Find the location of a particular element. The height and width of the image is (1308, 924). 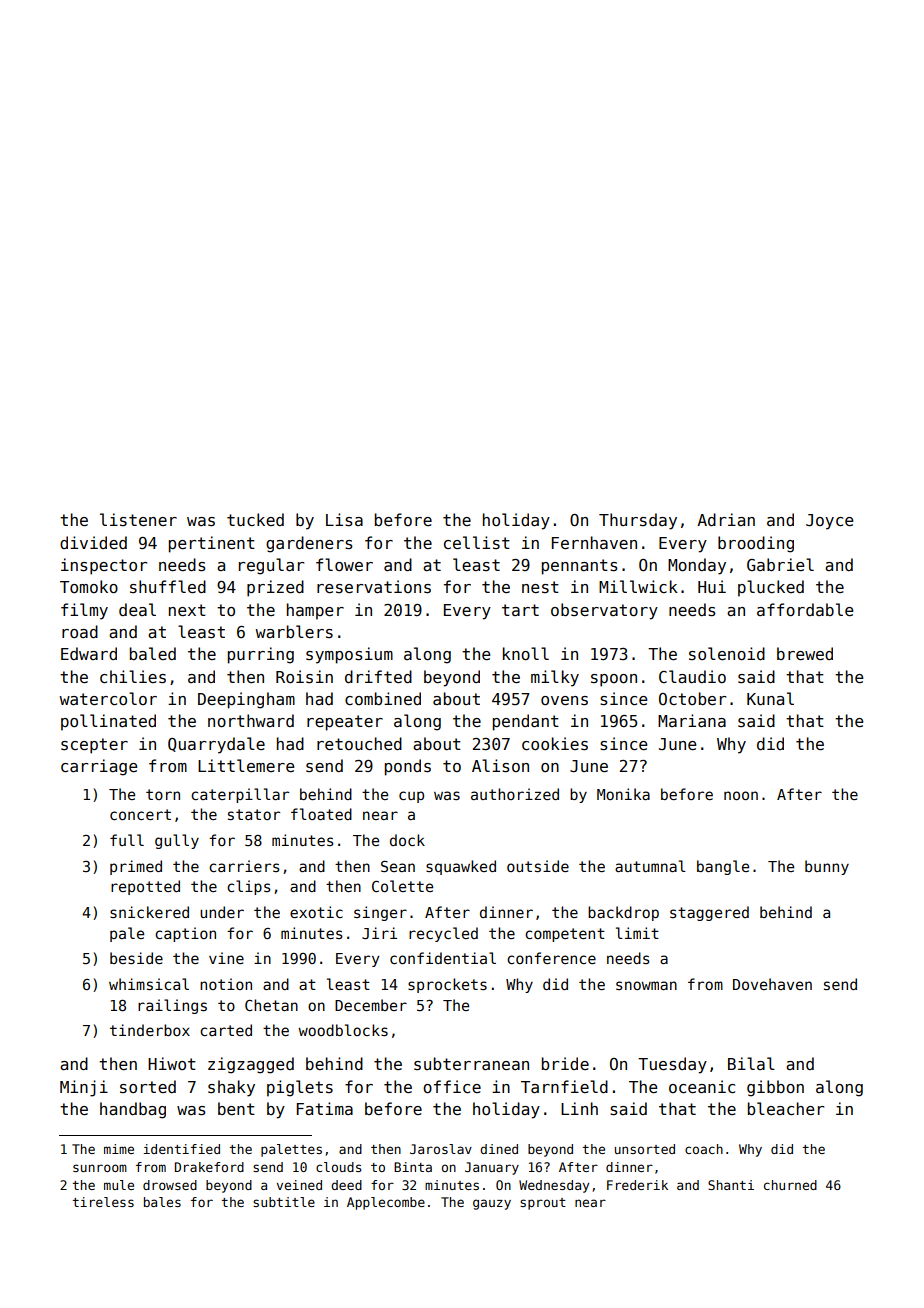

bales is located at coordinates (162, 1202).
